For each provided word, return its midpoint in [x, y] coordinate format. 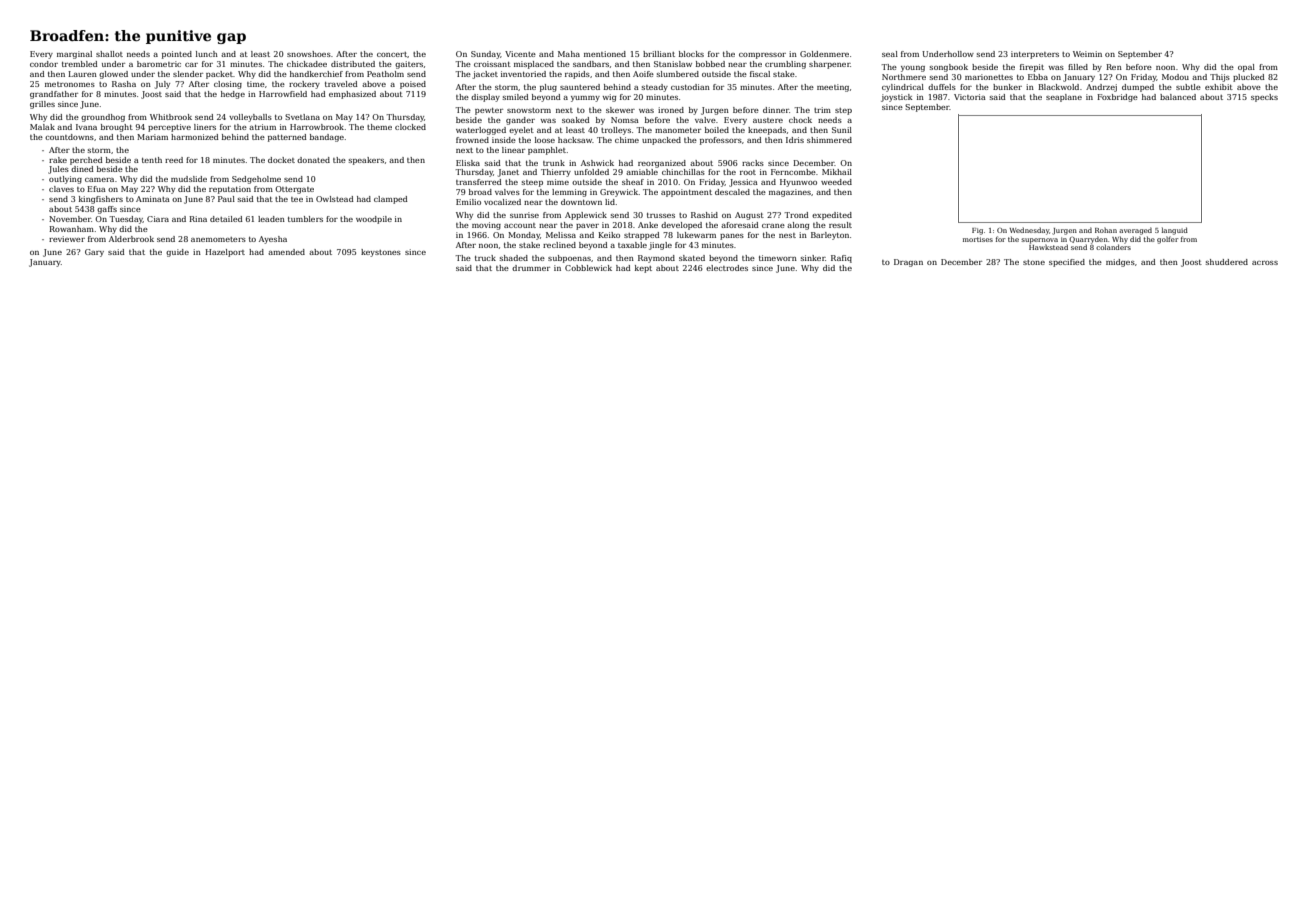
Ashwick [597, 163]
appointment [686, 193]
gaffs [107, 210]
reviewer [67, 239]
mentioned [605, 54]
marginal [74, 55]
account [520, 225]
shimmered [829, 140]
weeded [836, 182]
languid [1175, 231]
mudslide [189, 179]
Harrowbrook [317, 127]
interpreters [1035, 55]
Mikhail [837, 172]
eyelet [521, 131]
